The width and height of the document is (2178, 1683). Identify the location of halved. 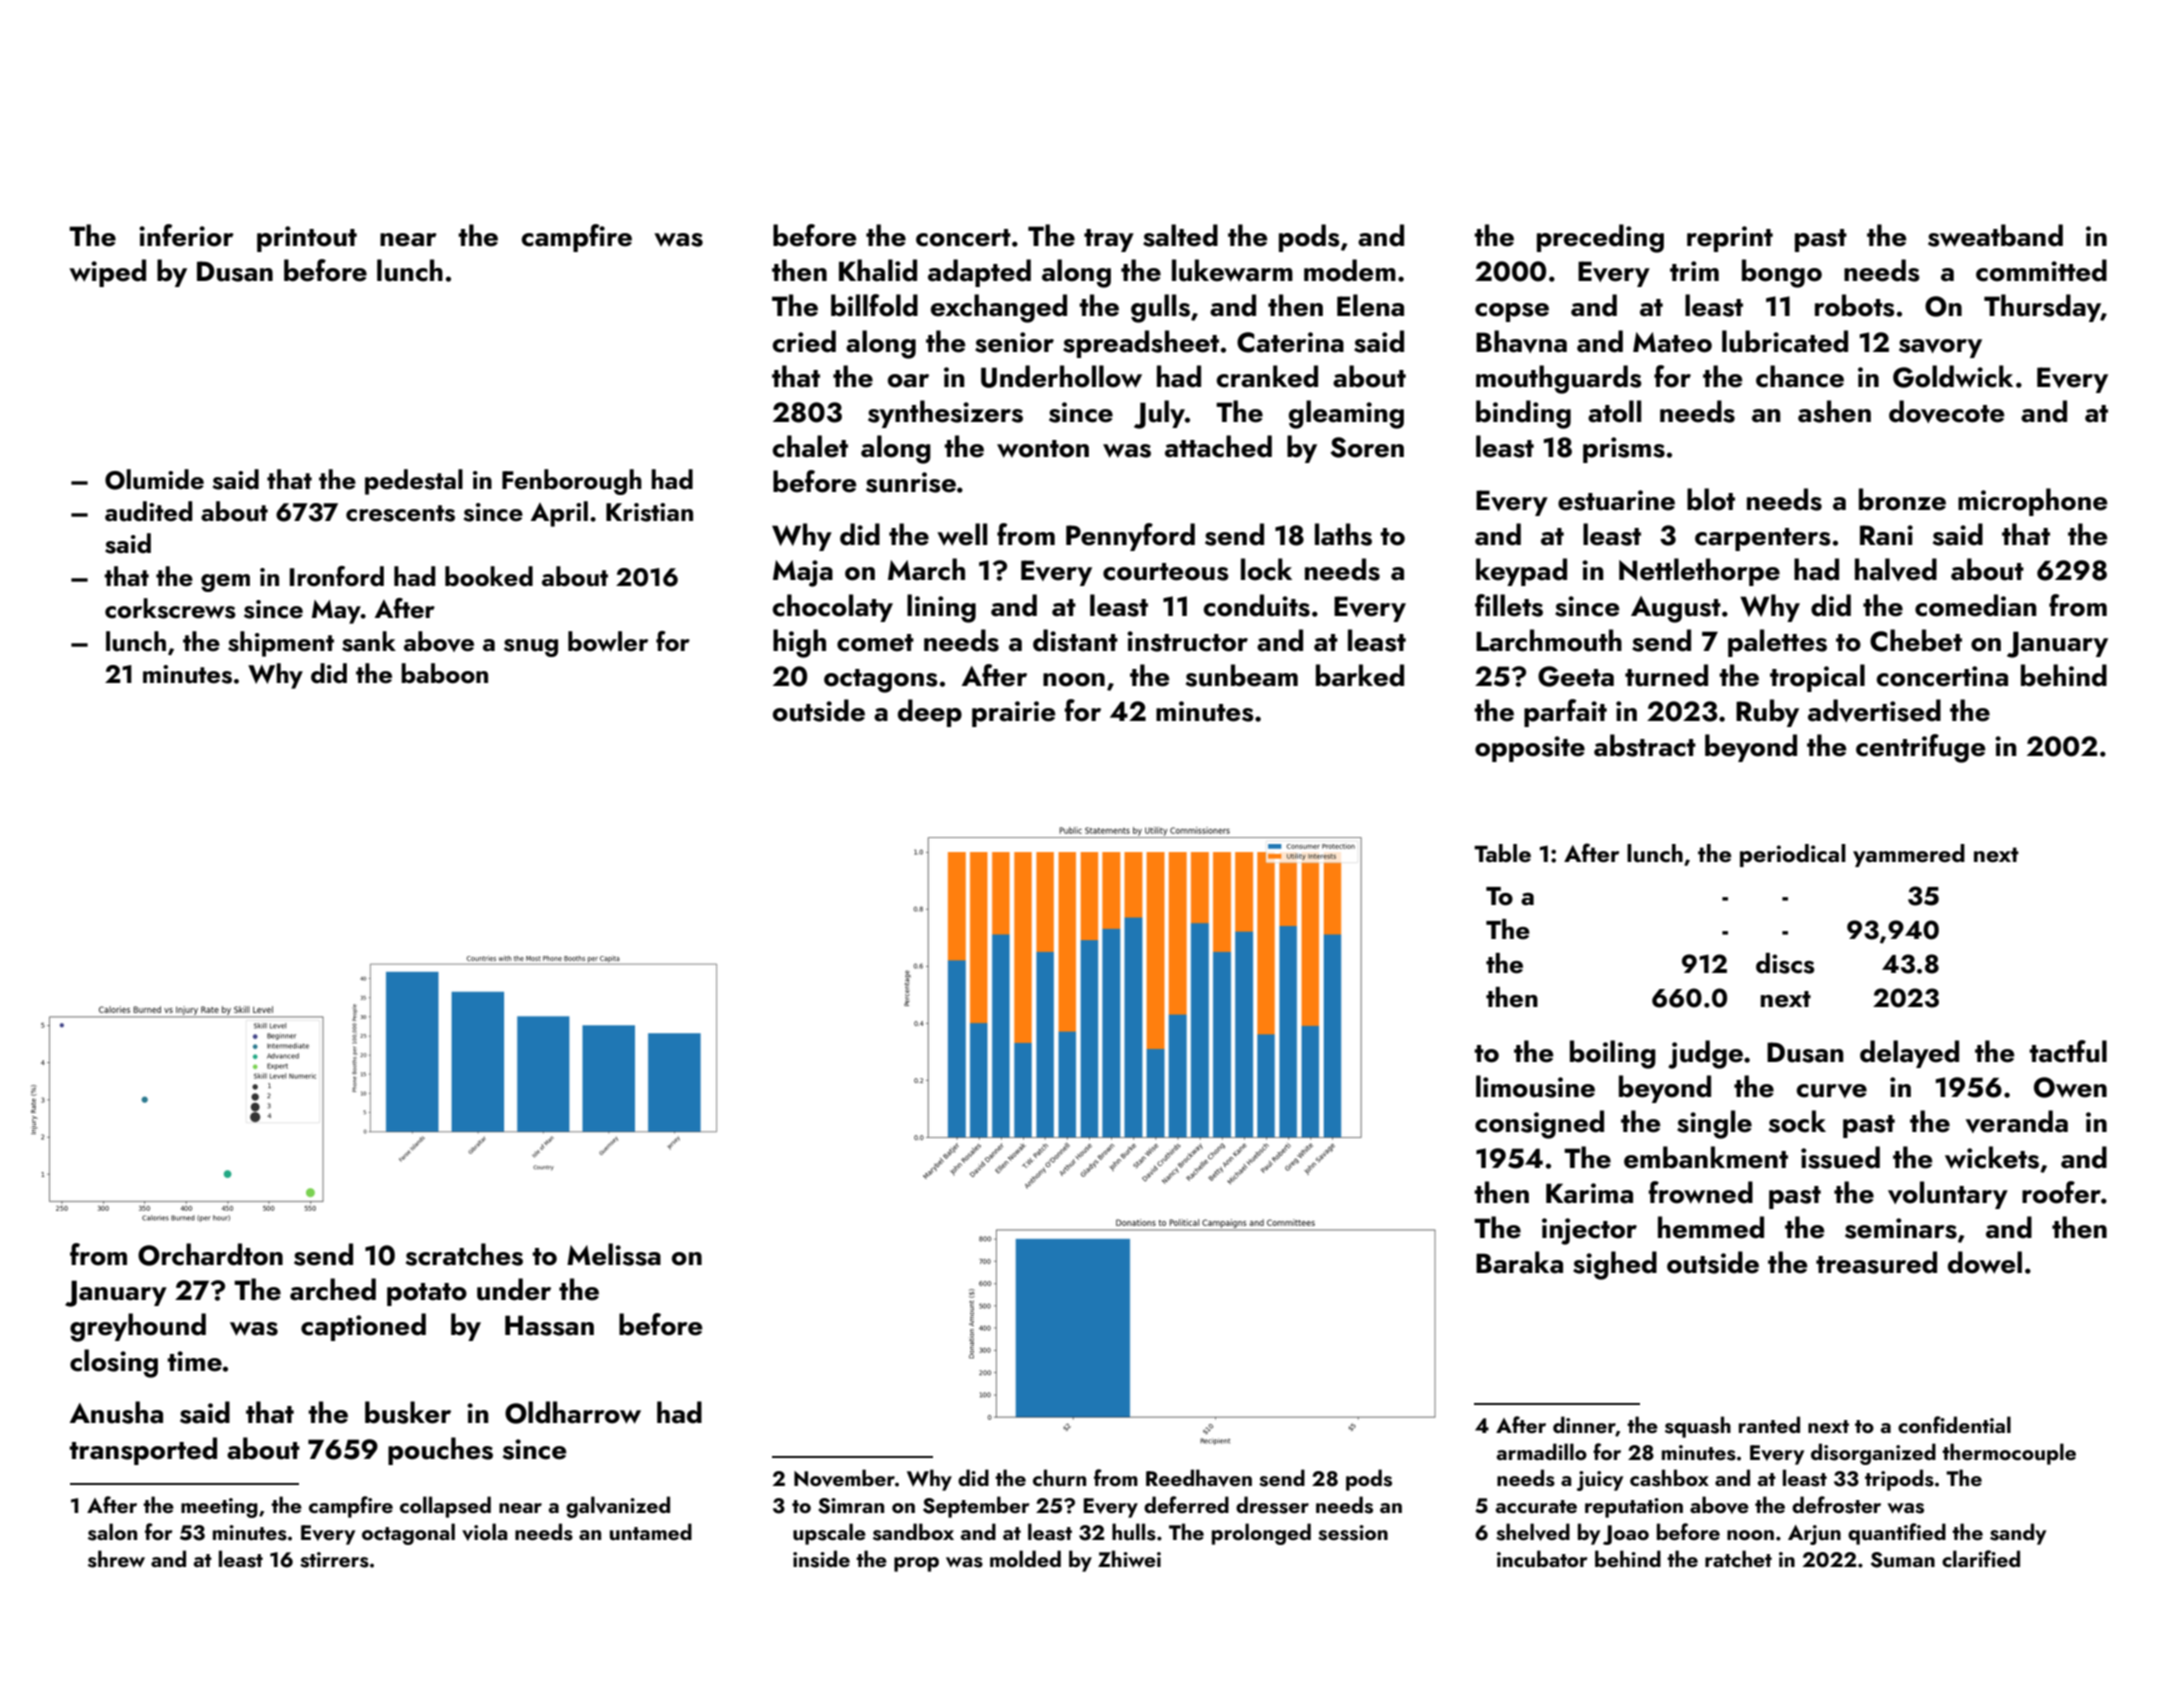
(1896, 569).
